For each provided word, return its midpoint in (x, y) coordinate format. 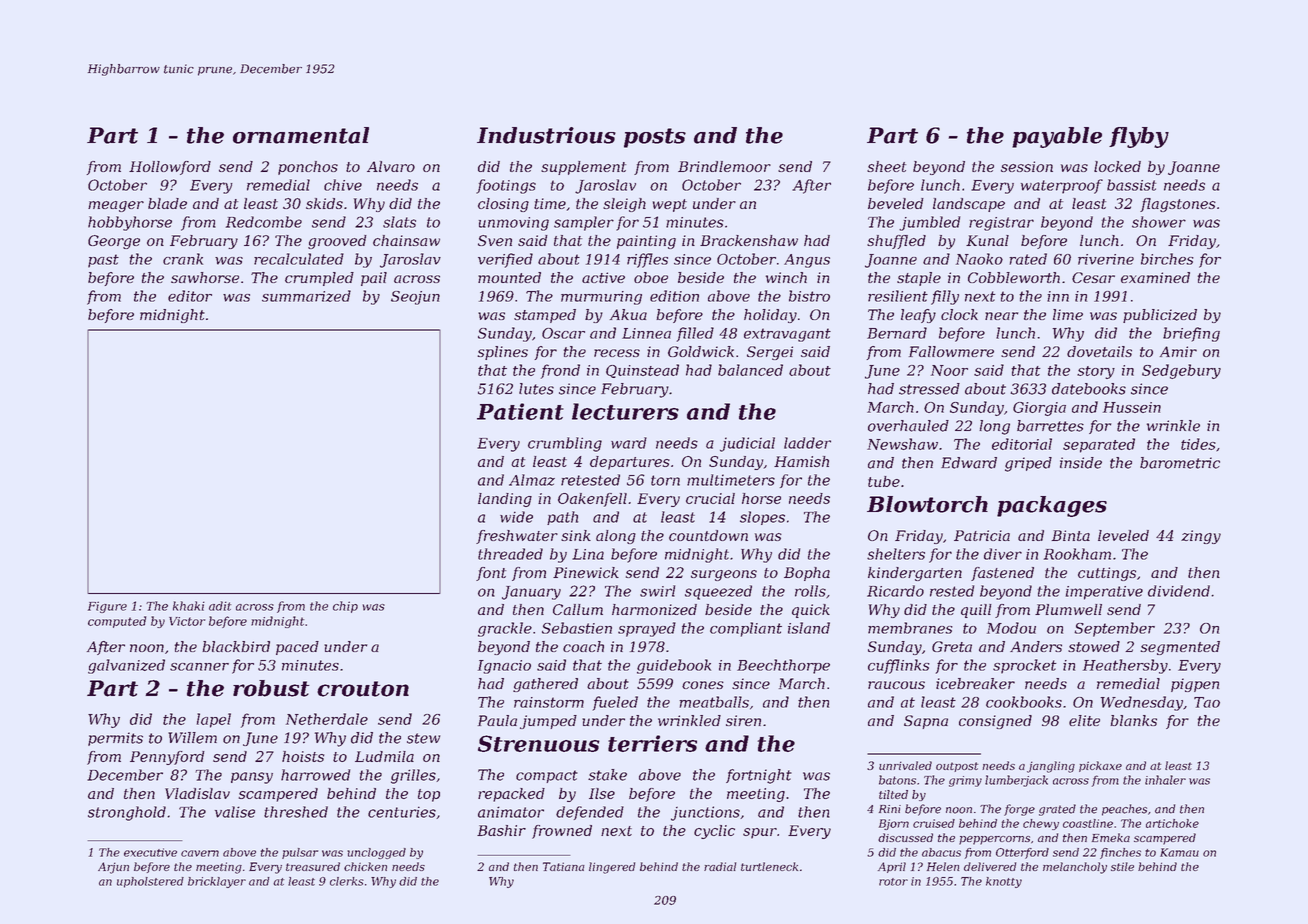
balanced (750, 370)
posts (655, 138)
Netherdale (327, 719)
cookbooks (1024, 702)
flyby (1139, 137)
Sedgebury (1181, 371)
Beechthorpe (783, 666)
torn (665, 480)
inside (1081, 463)
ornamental (301, 135)
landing (505, 500)
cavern (200, 853)
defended (590, 813)
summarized (306, 296)
